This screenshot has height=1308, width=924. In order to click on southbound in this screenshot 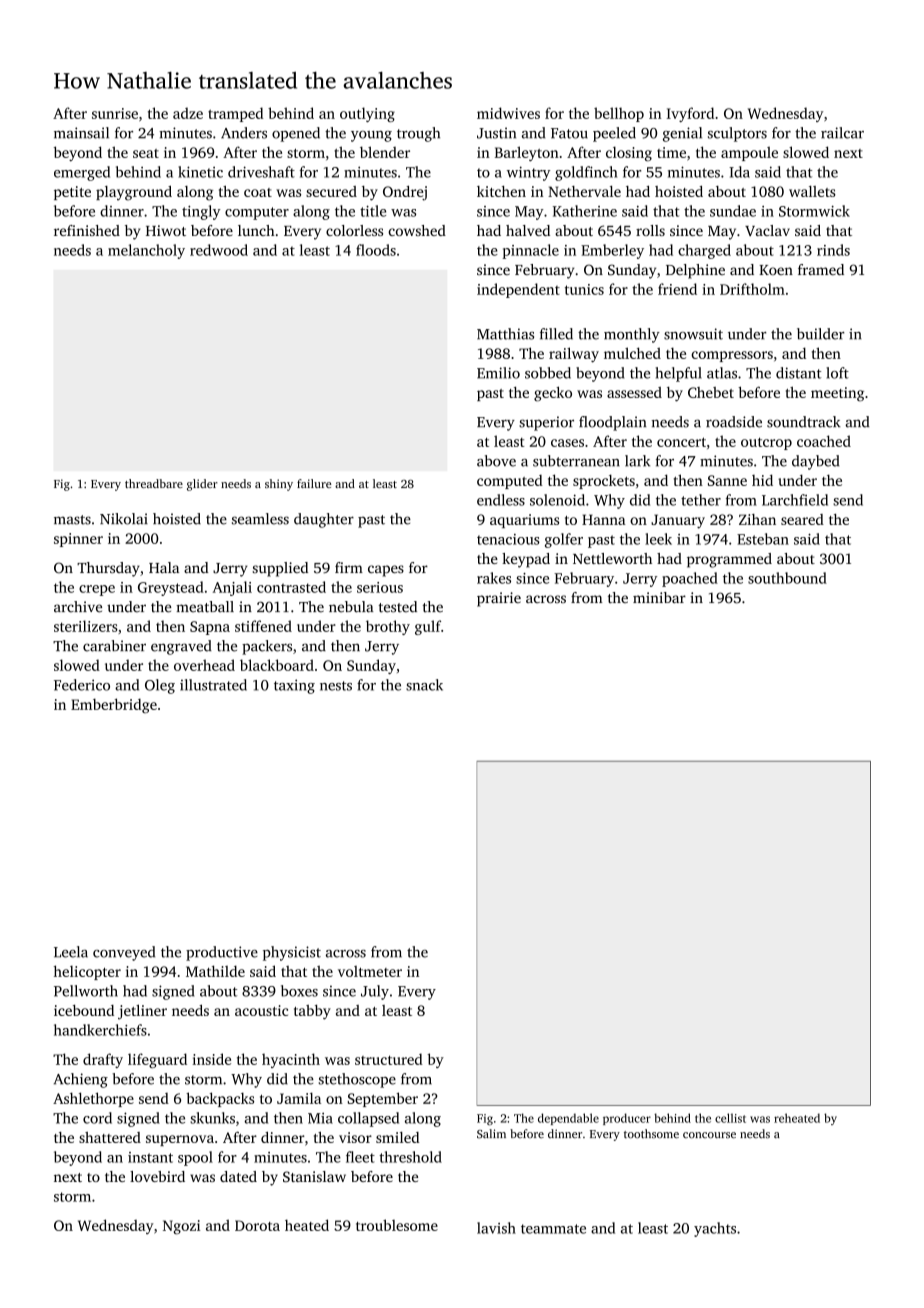, I will do `click(787, 578)`.
